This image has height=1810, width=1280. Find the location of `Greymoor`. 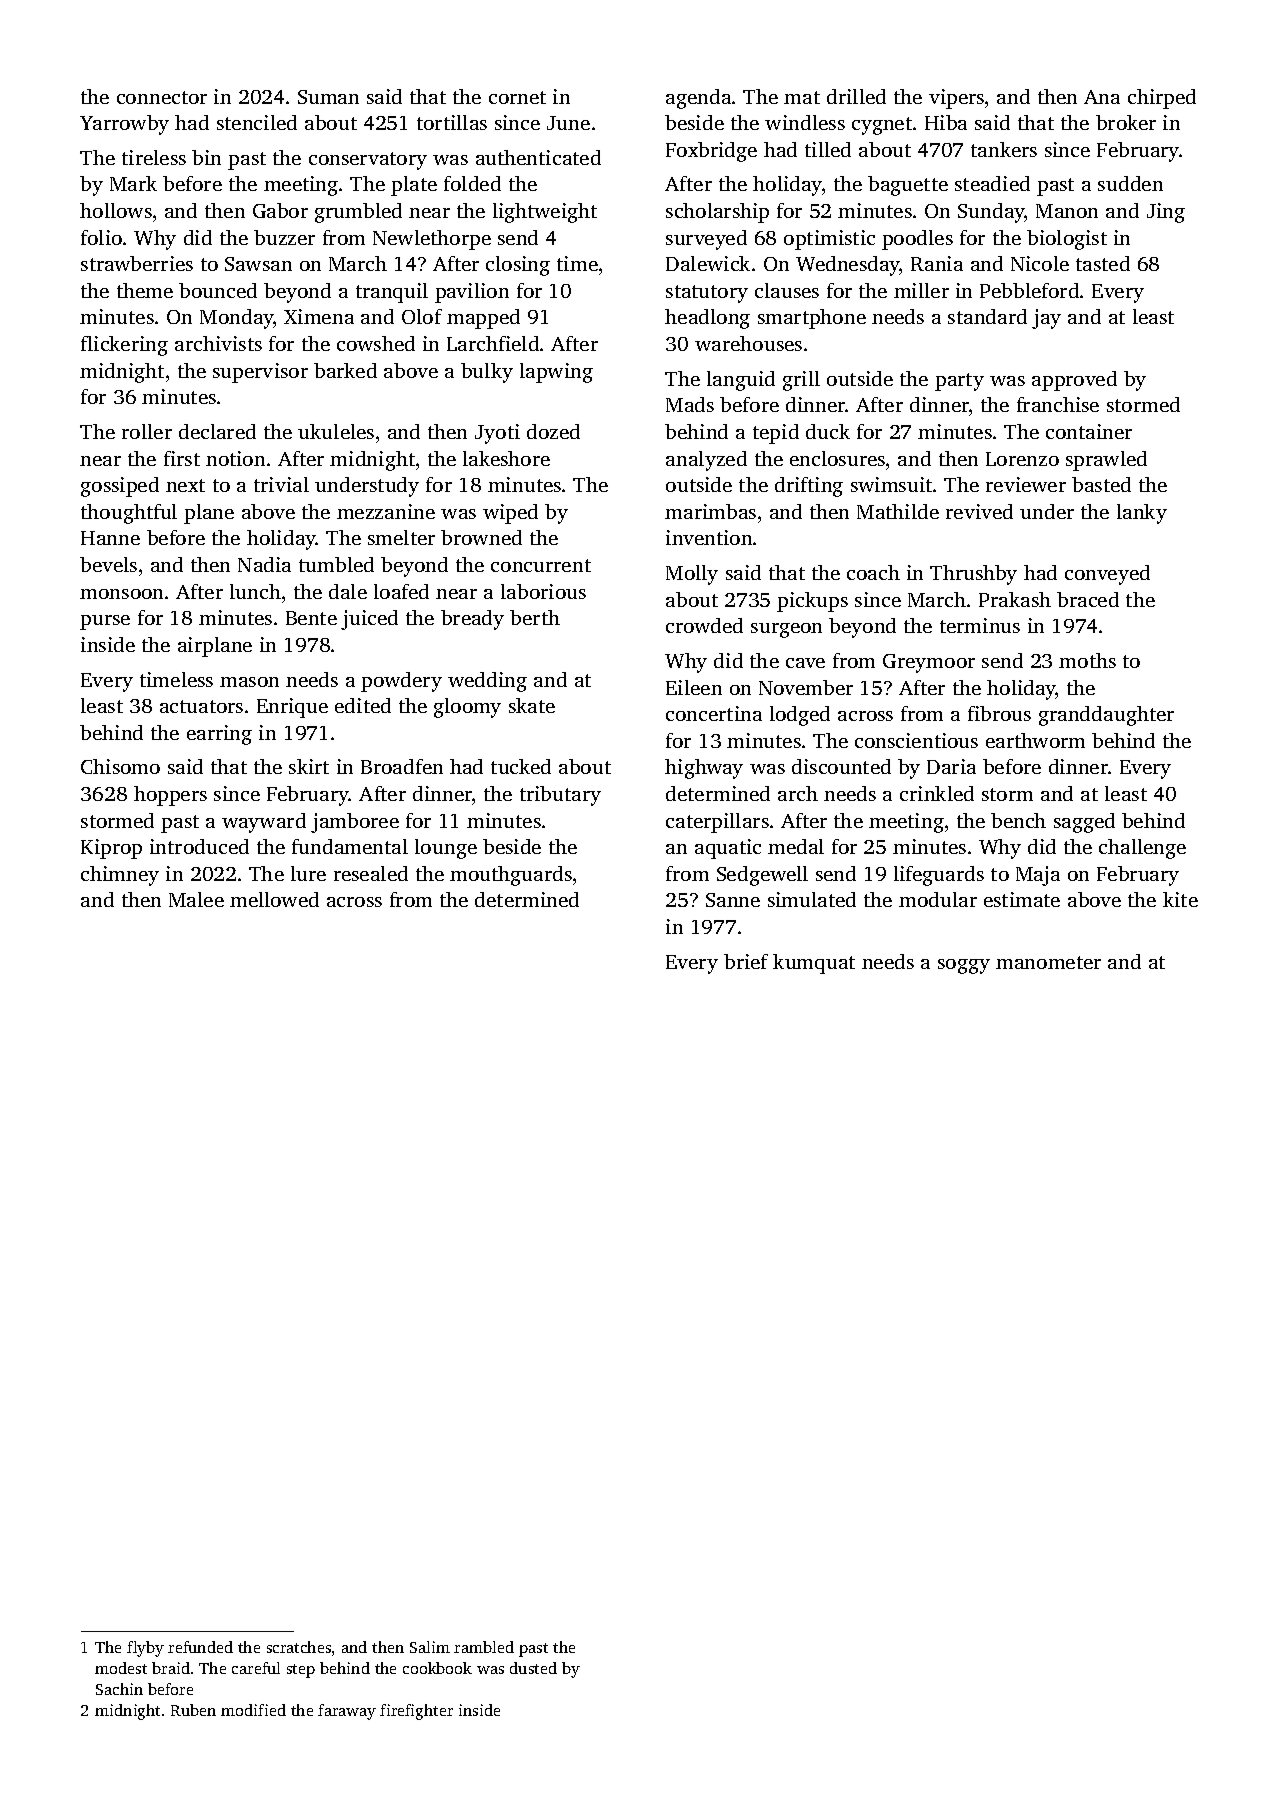

Greymoor is located at coordinates (929, 663).
